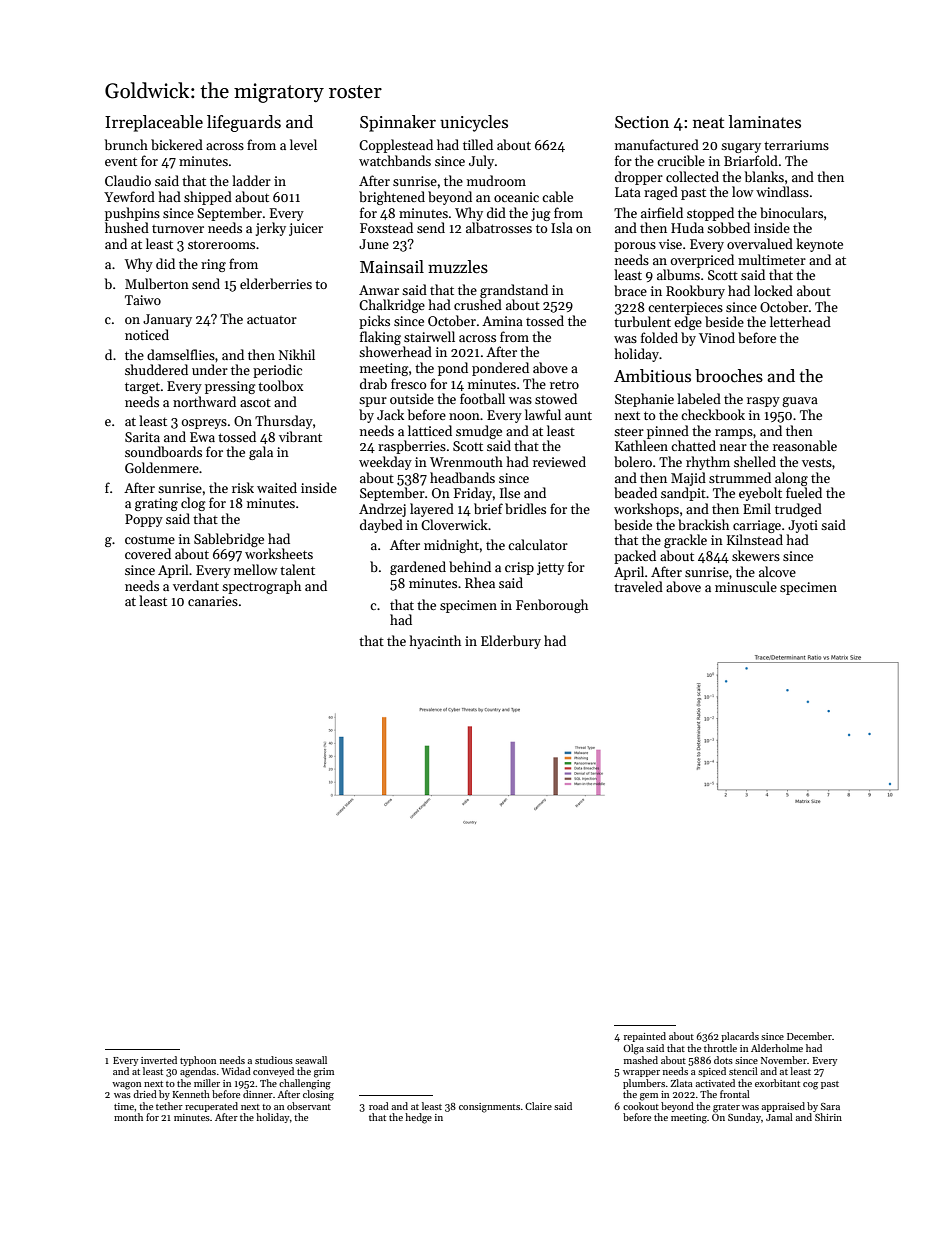 The image size is (952, 1233). I want to click on seawall, so click(311, 1060).
